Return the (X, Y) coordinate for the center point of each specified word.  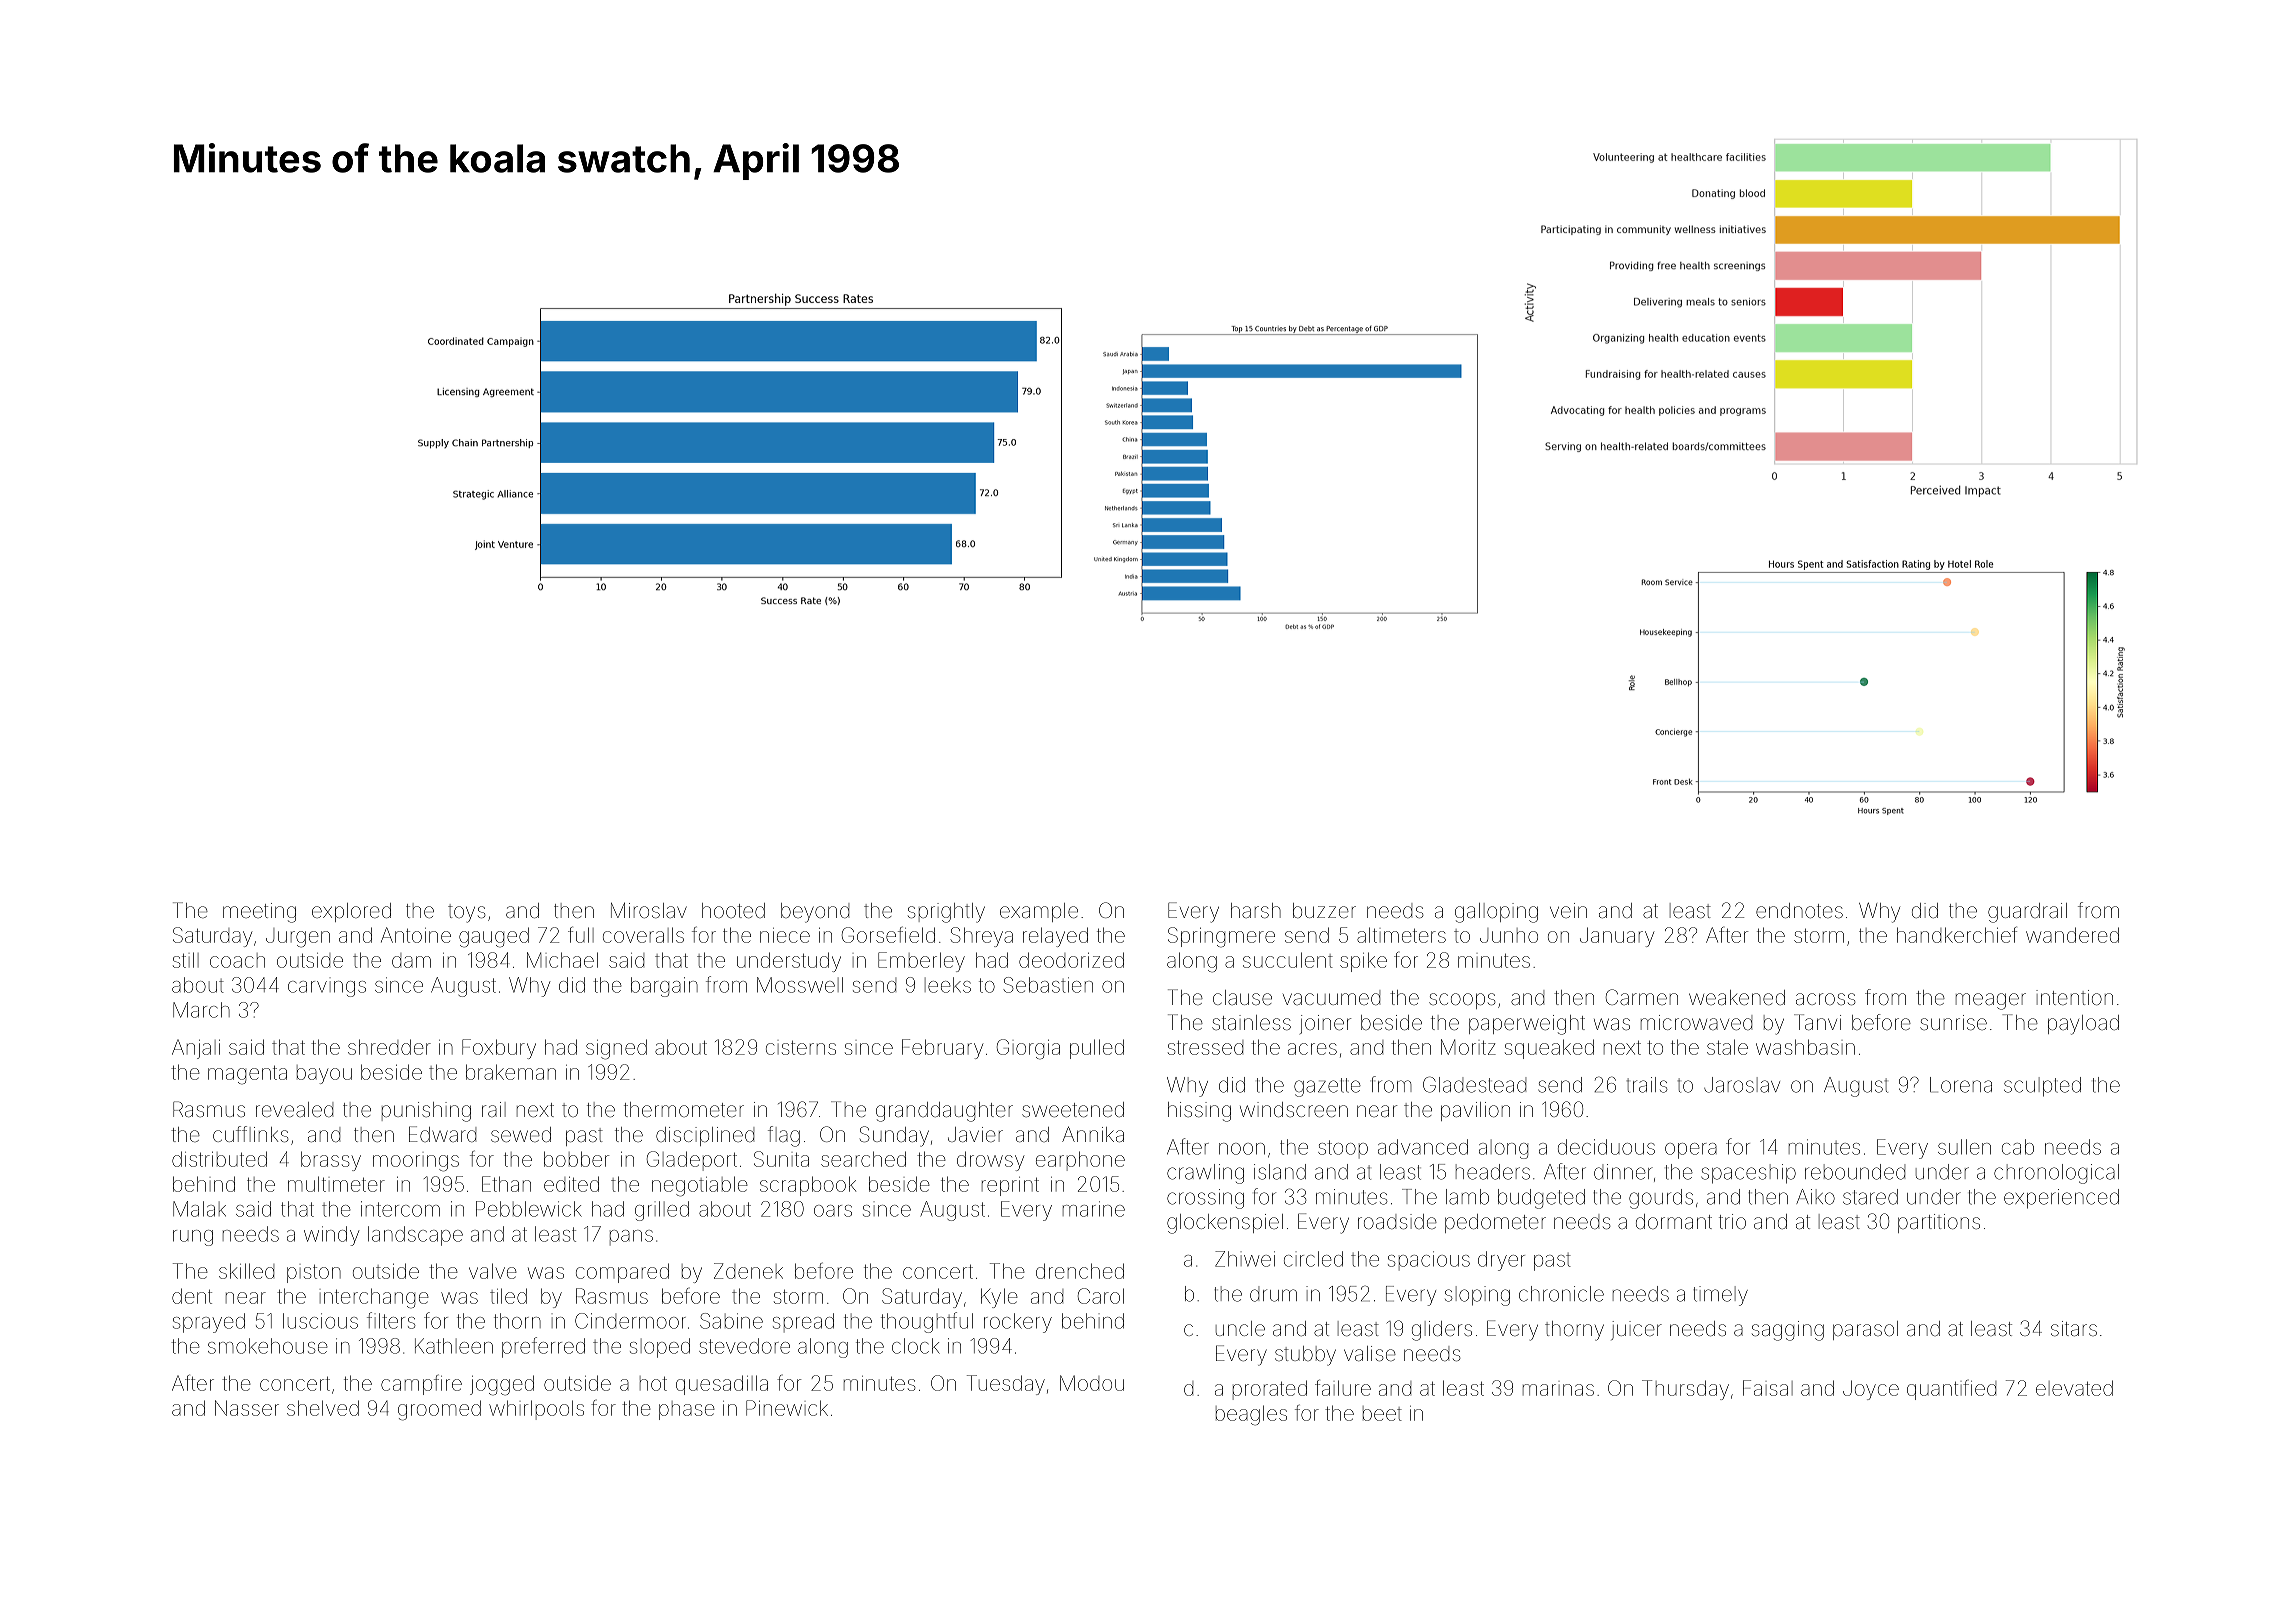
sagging (1788, 1331)
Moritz (1468, 1047)
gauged (494, 937)
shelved (323, 1408)
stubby (1305, 1356)
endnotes (1799, 910)
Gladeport (692, 1161)
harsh (1256, 910)
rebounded (1855, 1172)
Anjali (196, 1049)
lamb (1467, 1197)
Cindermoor (630, 1321)
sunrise (1953, 1022)
